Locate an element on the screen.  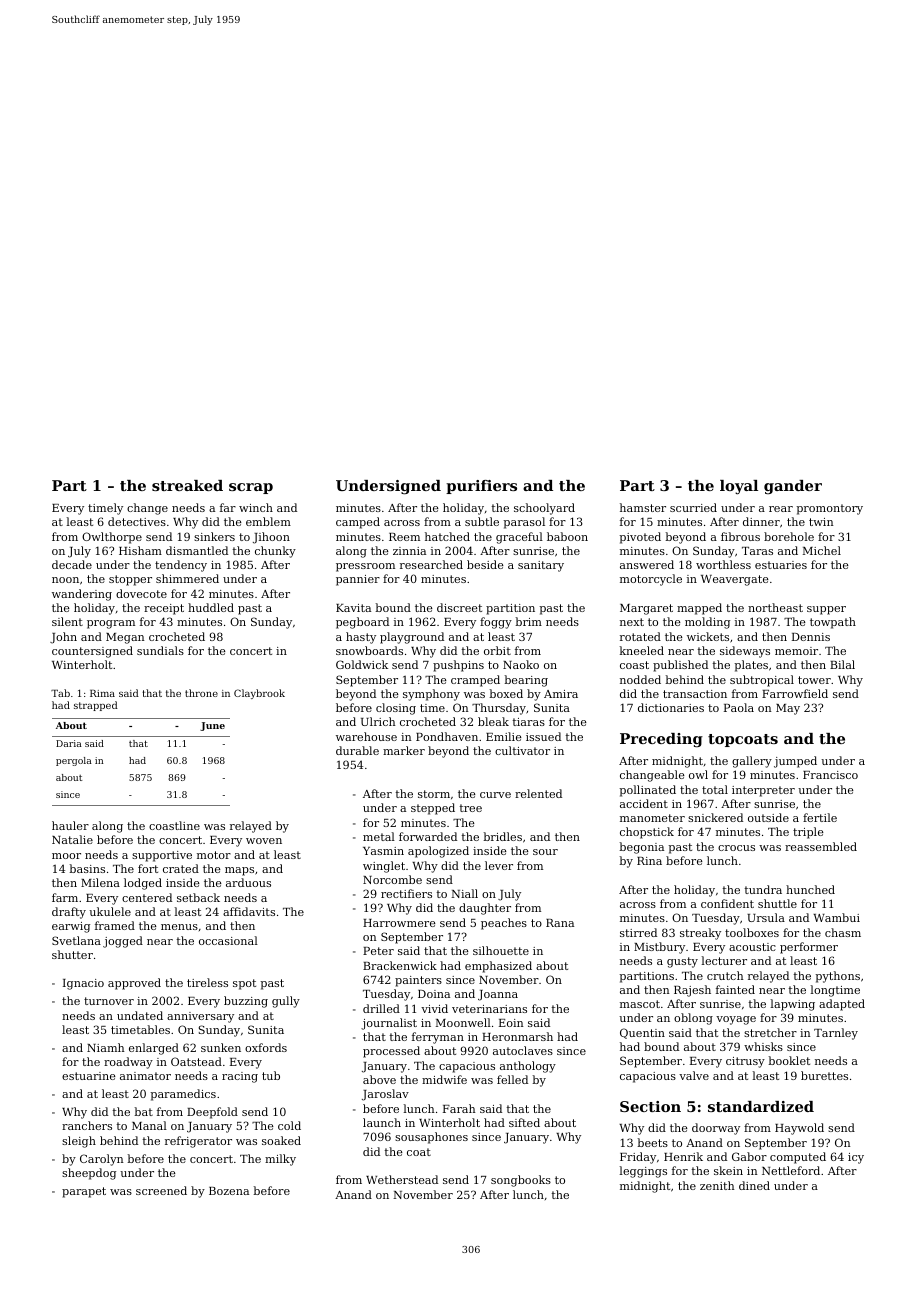
loyal is located at coordinates (739, 487).
